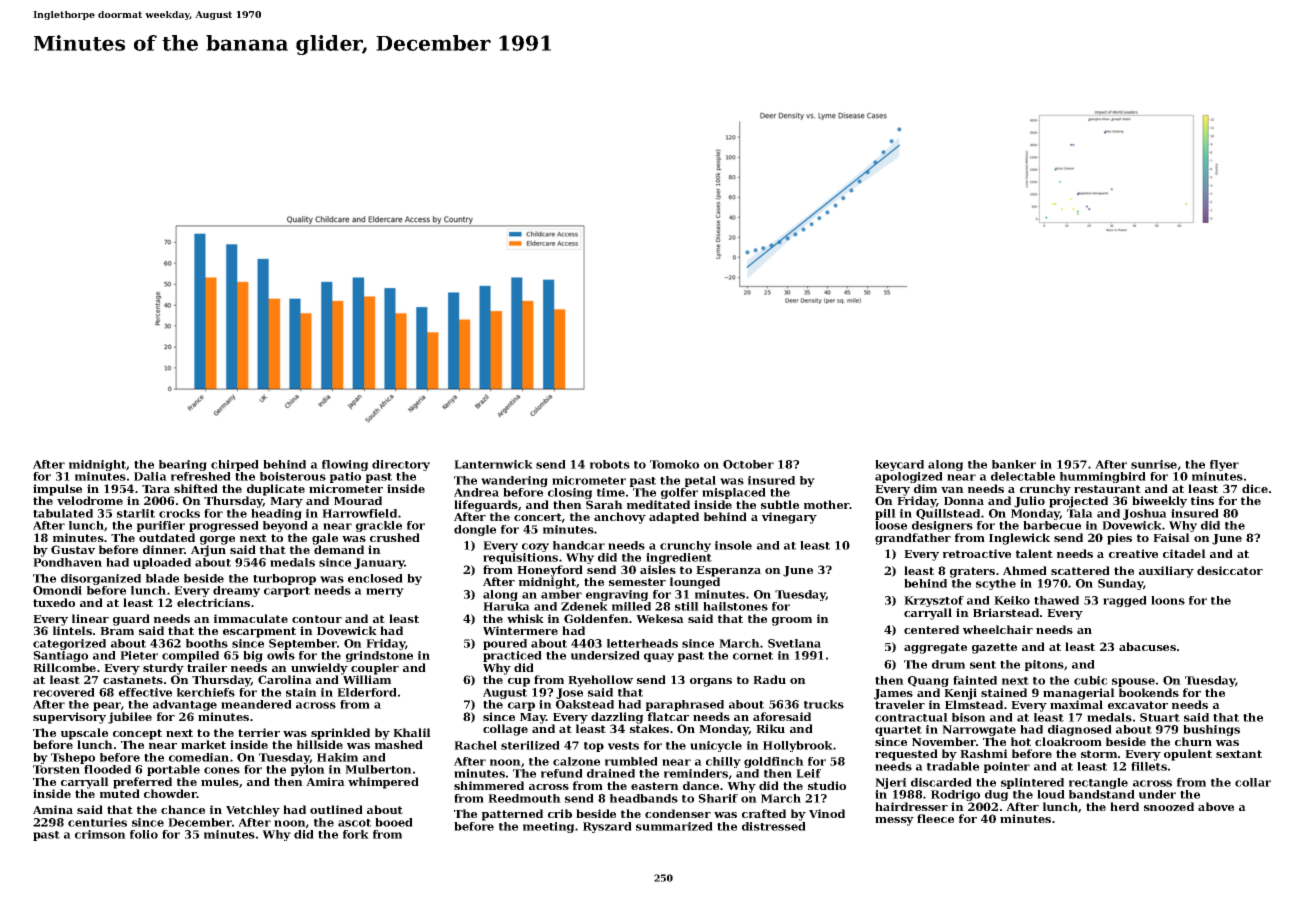 This document has height=924, width=1308. Describe the element at coordinates (235, 465) in the document. I see `chirped` at that location.
